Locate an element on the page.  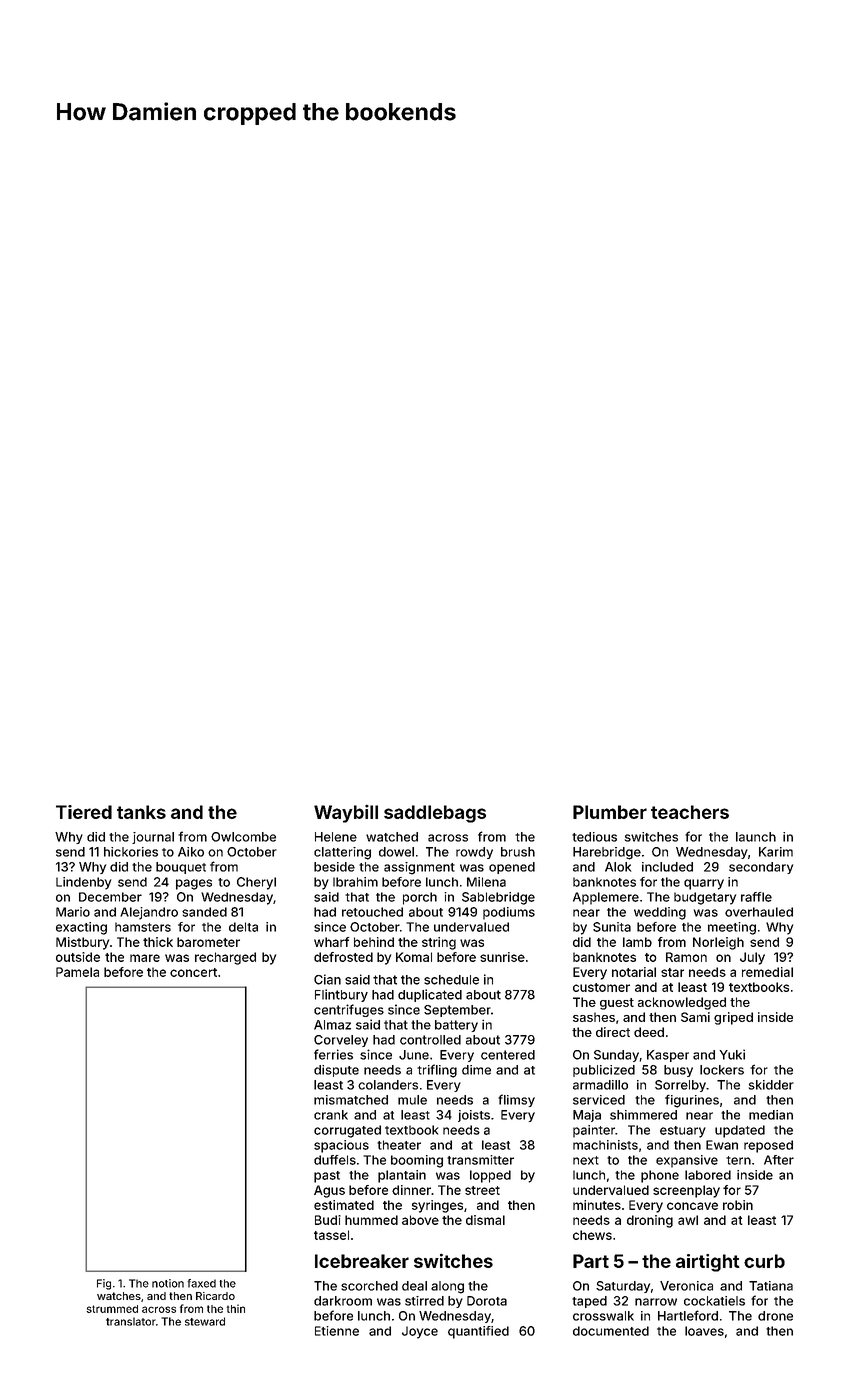
griped is located at coordinates (733, 1018).
